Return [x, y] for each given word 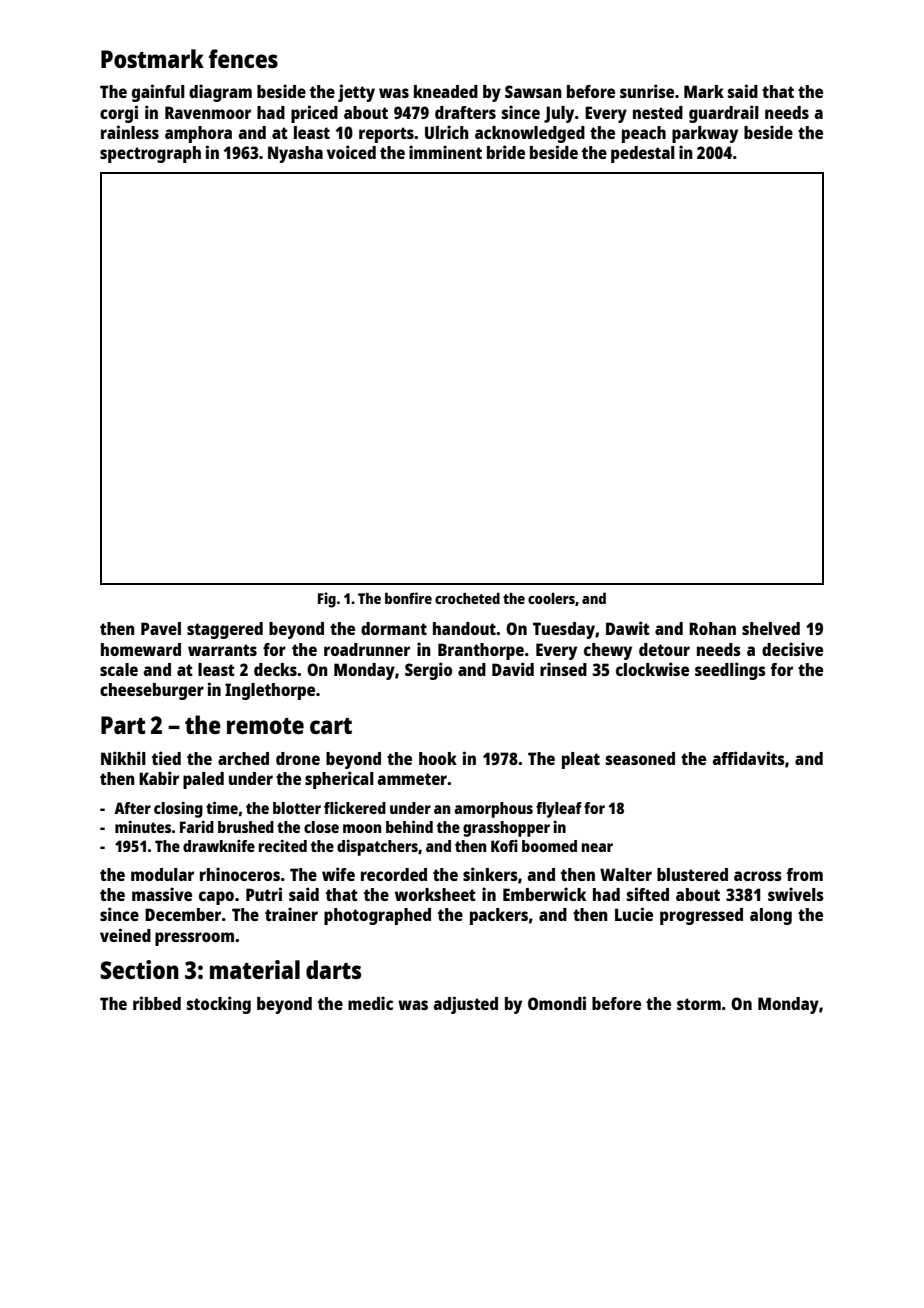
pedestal [643, 154]
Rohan [712, 628]
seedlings [730, 671]
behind [409, 826]
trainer [291, 914]
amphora [198, 134]
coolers [551, 598]
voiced [351, 152]
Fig [327, 600]
